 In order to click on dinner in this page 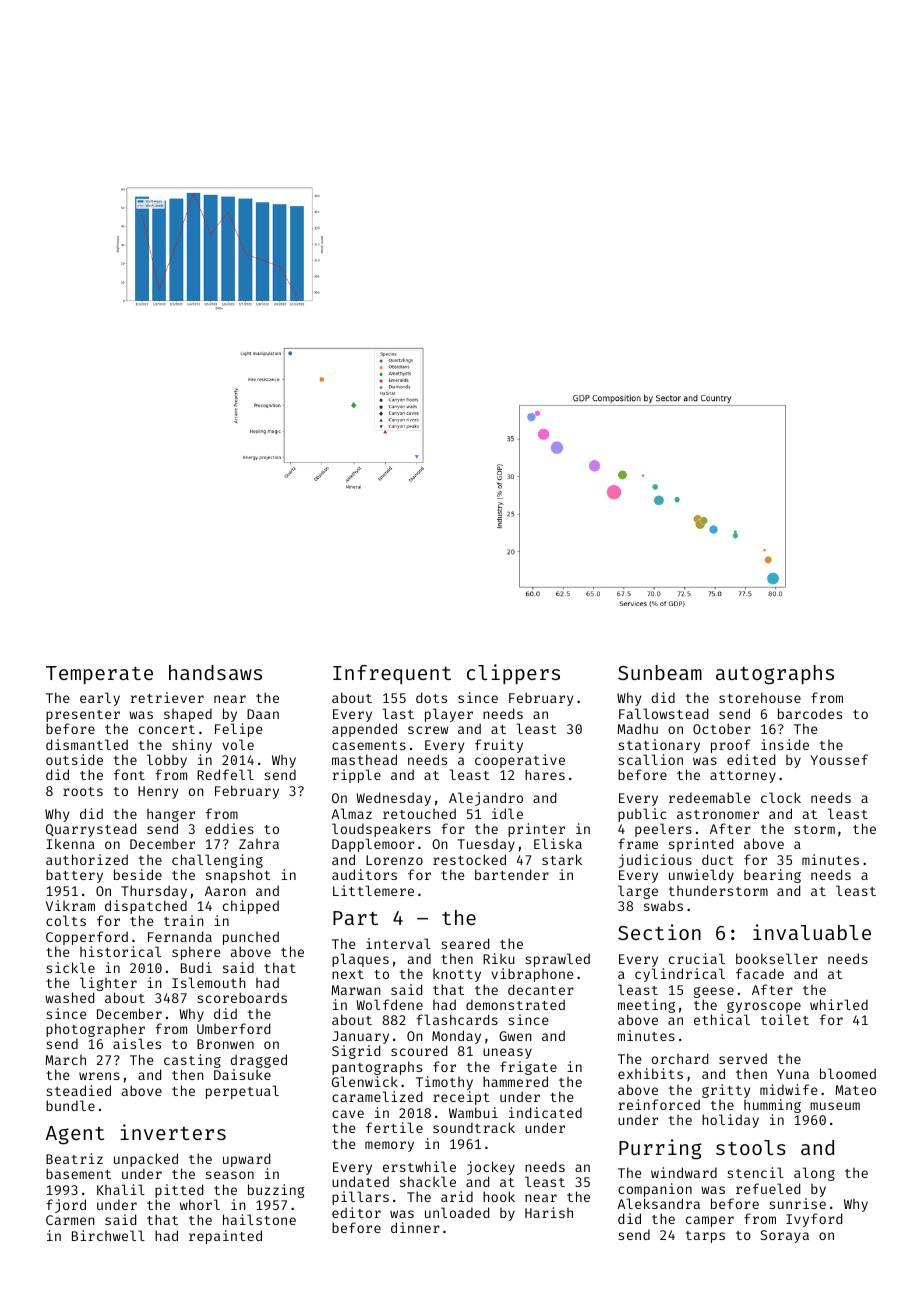, I will do `click(415, 1227)`.
